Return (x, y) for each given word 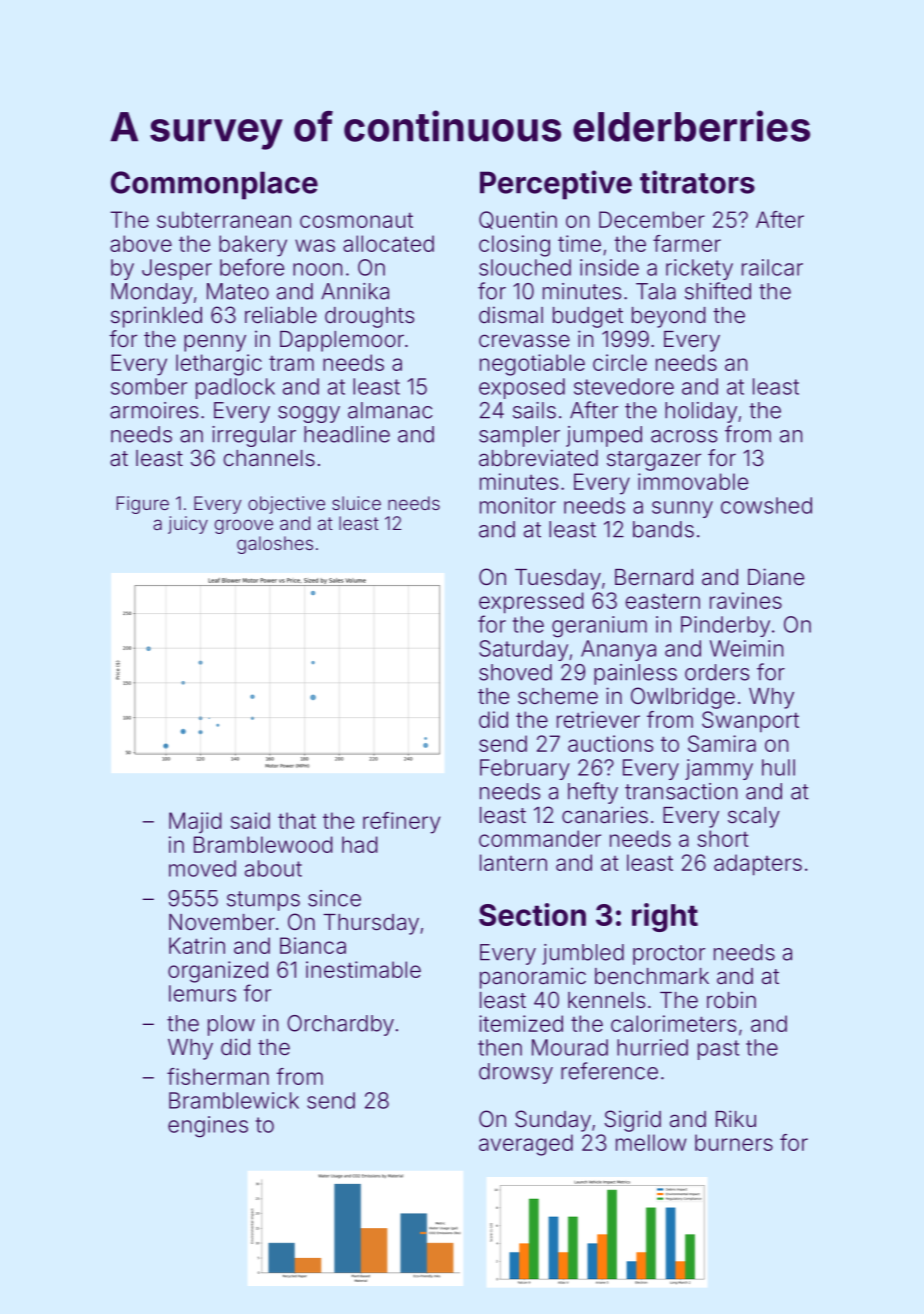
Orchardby (340, 1025)
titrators (697, 182)
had (360, 844)
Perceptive (556, 185)
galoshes (275, 545)
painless (635, 674)
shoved (515, 672)
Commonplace (214, 185)
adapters (758, 865)
